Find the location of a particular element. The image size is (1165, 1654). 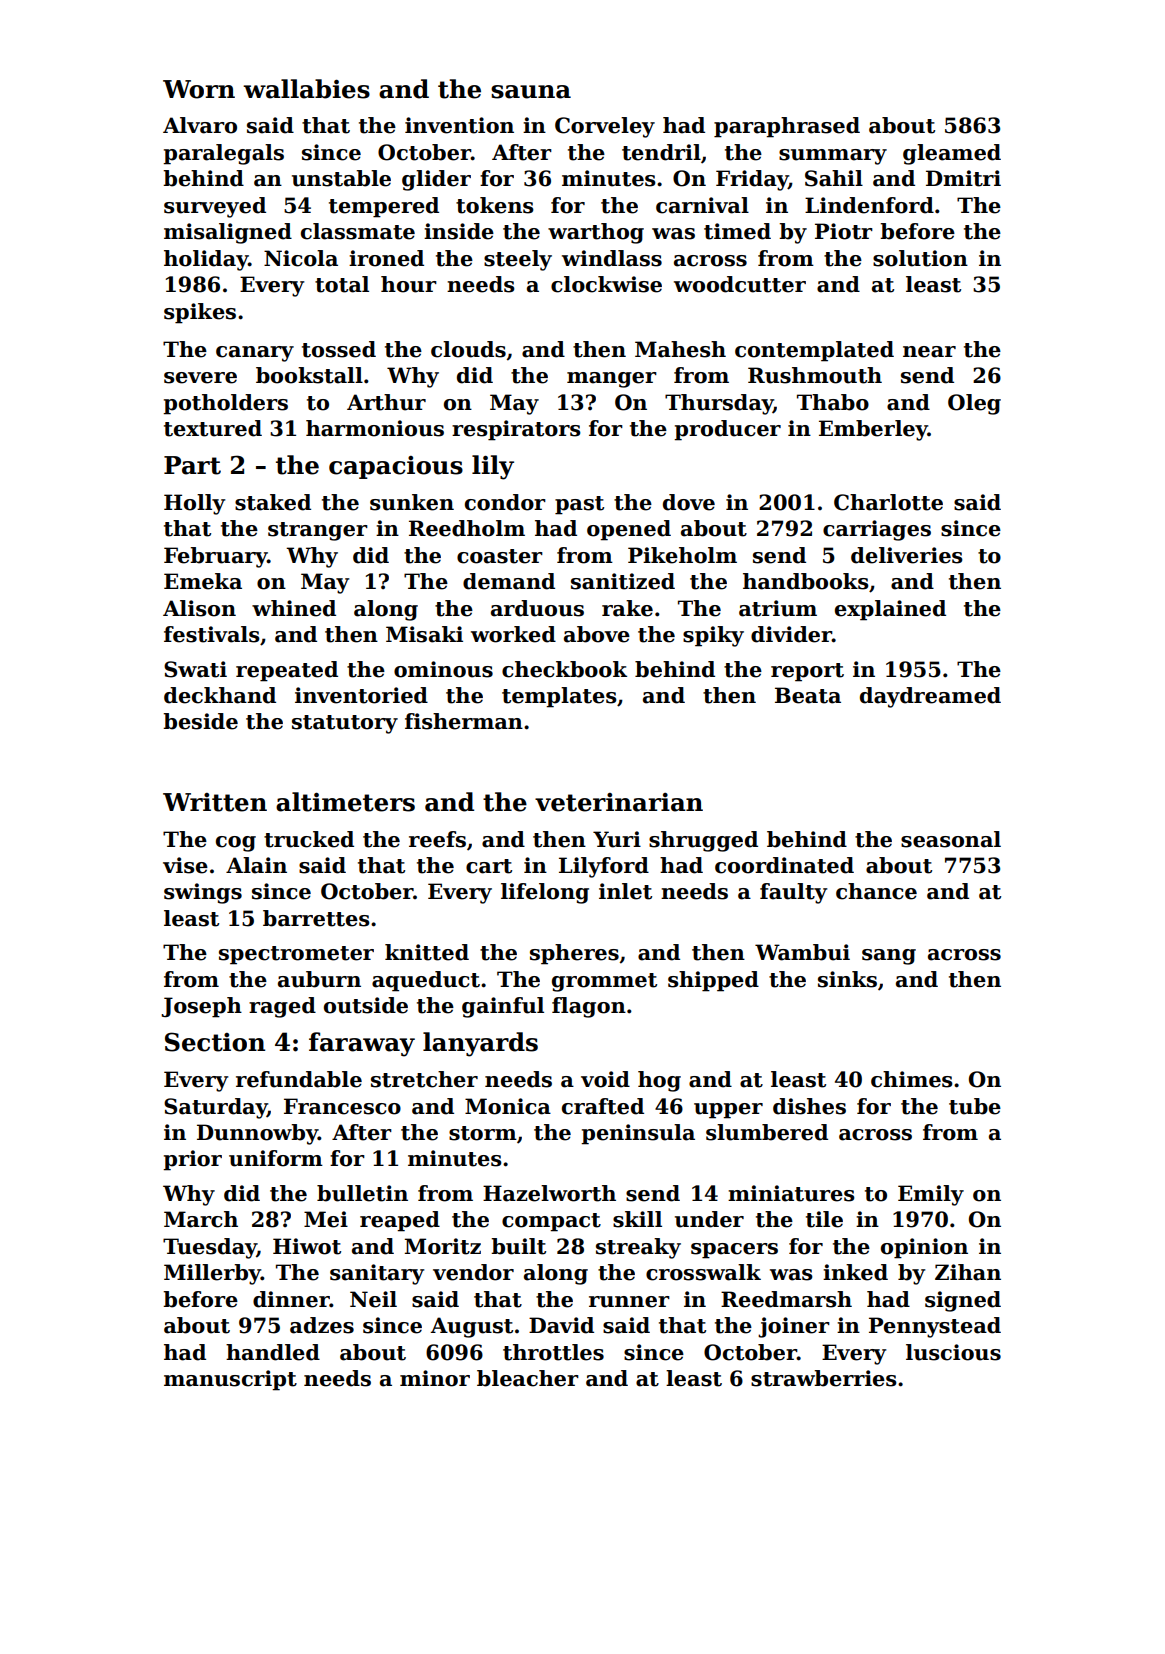

barrettes is located at coordinates (316, 918).
